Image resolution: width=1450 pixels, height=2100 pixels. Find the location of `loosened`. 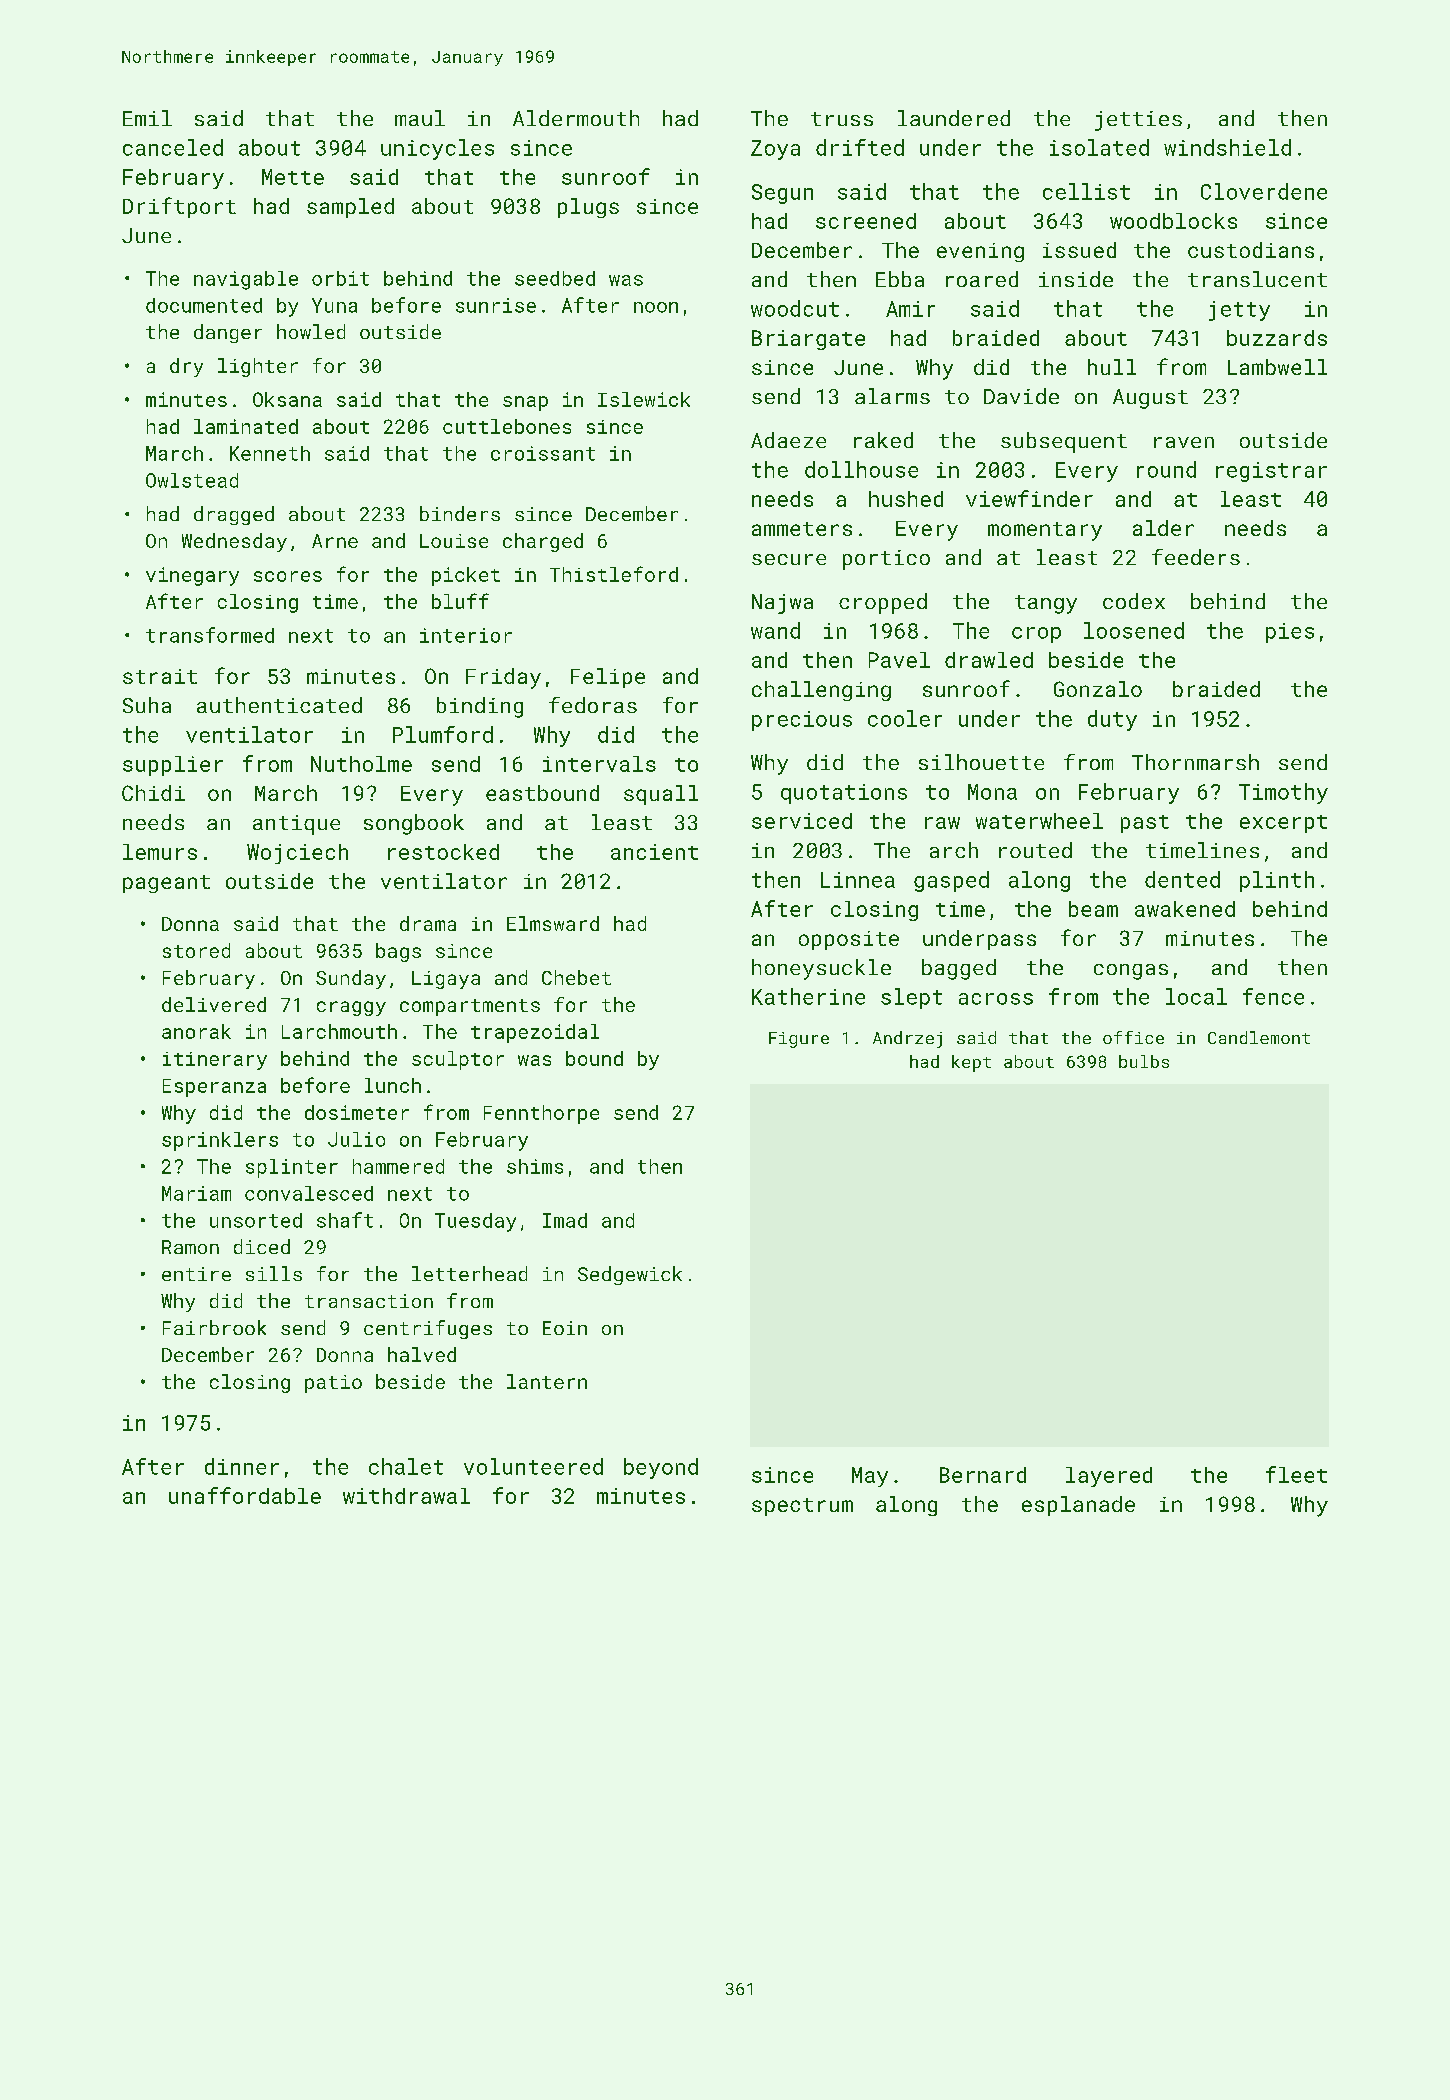

loosened is located at coordinates (1134, 630).
